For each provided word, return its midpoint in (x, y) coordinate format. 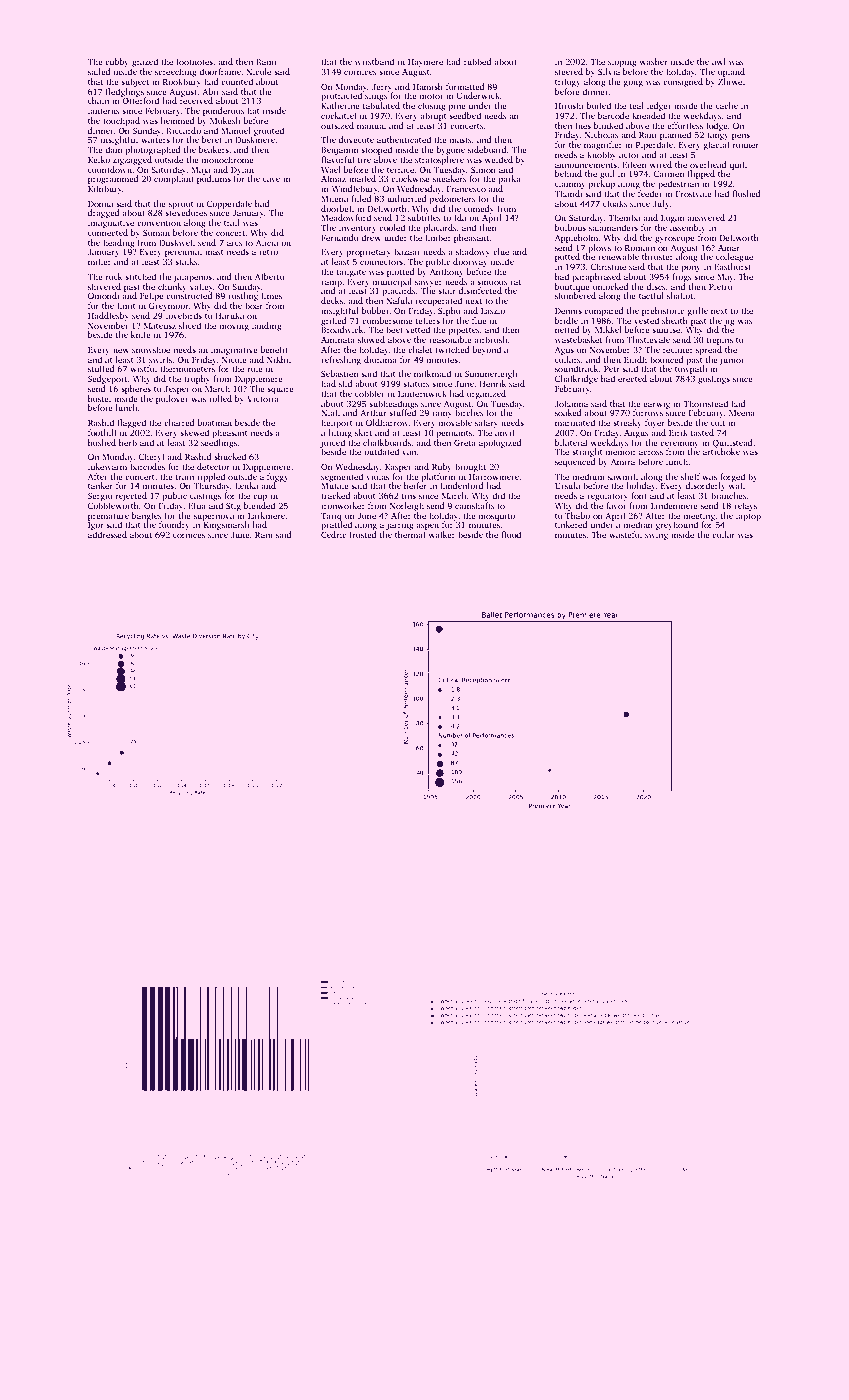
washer (654, 61)
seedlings (219, 443)
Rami (266, 61)
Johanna (571, 403)
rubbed (478, 61)
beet (394, 329)
